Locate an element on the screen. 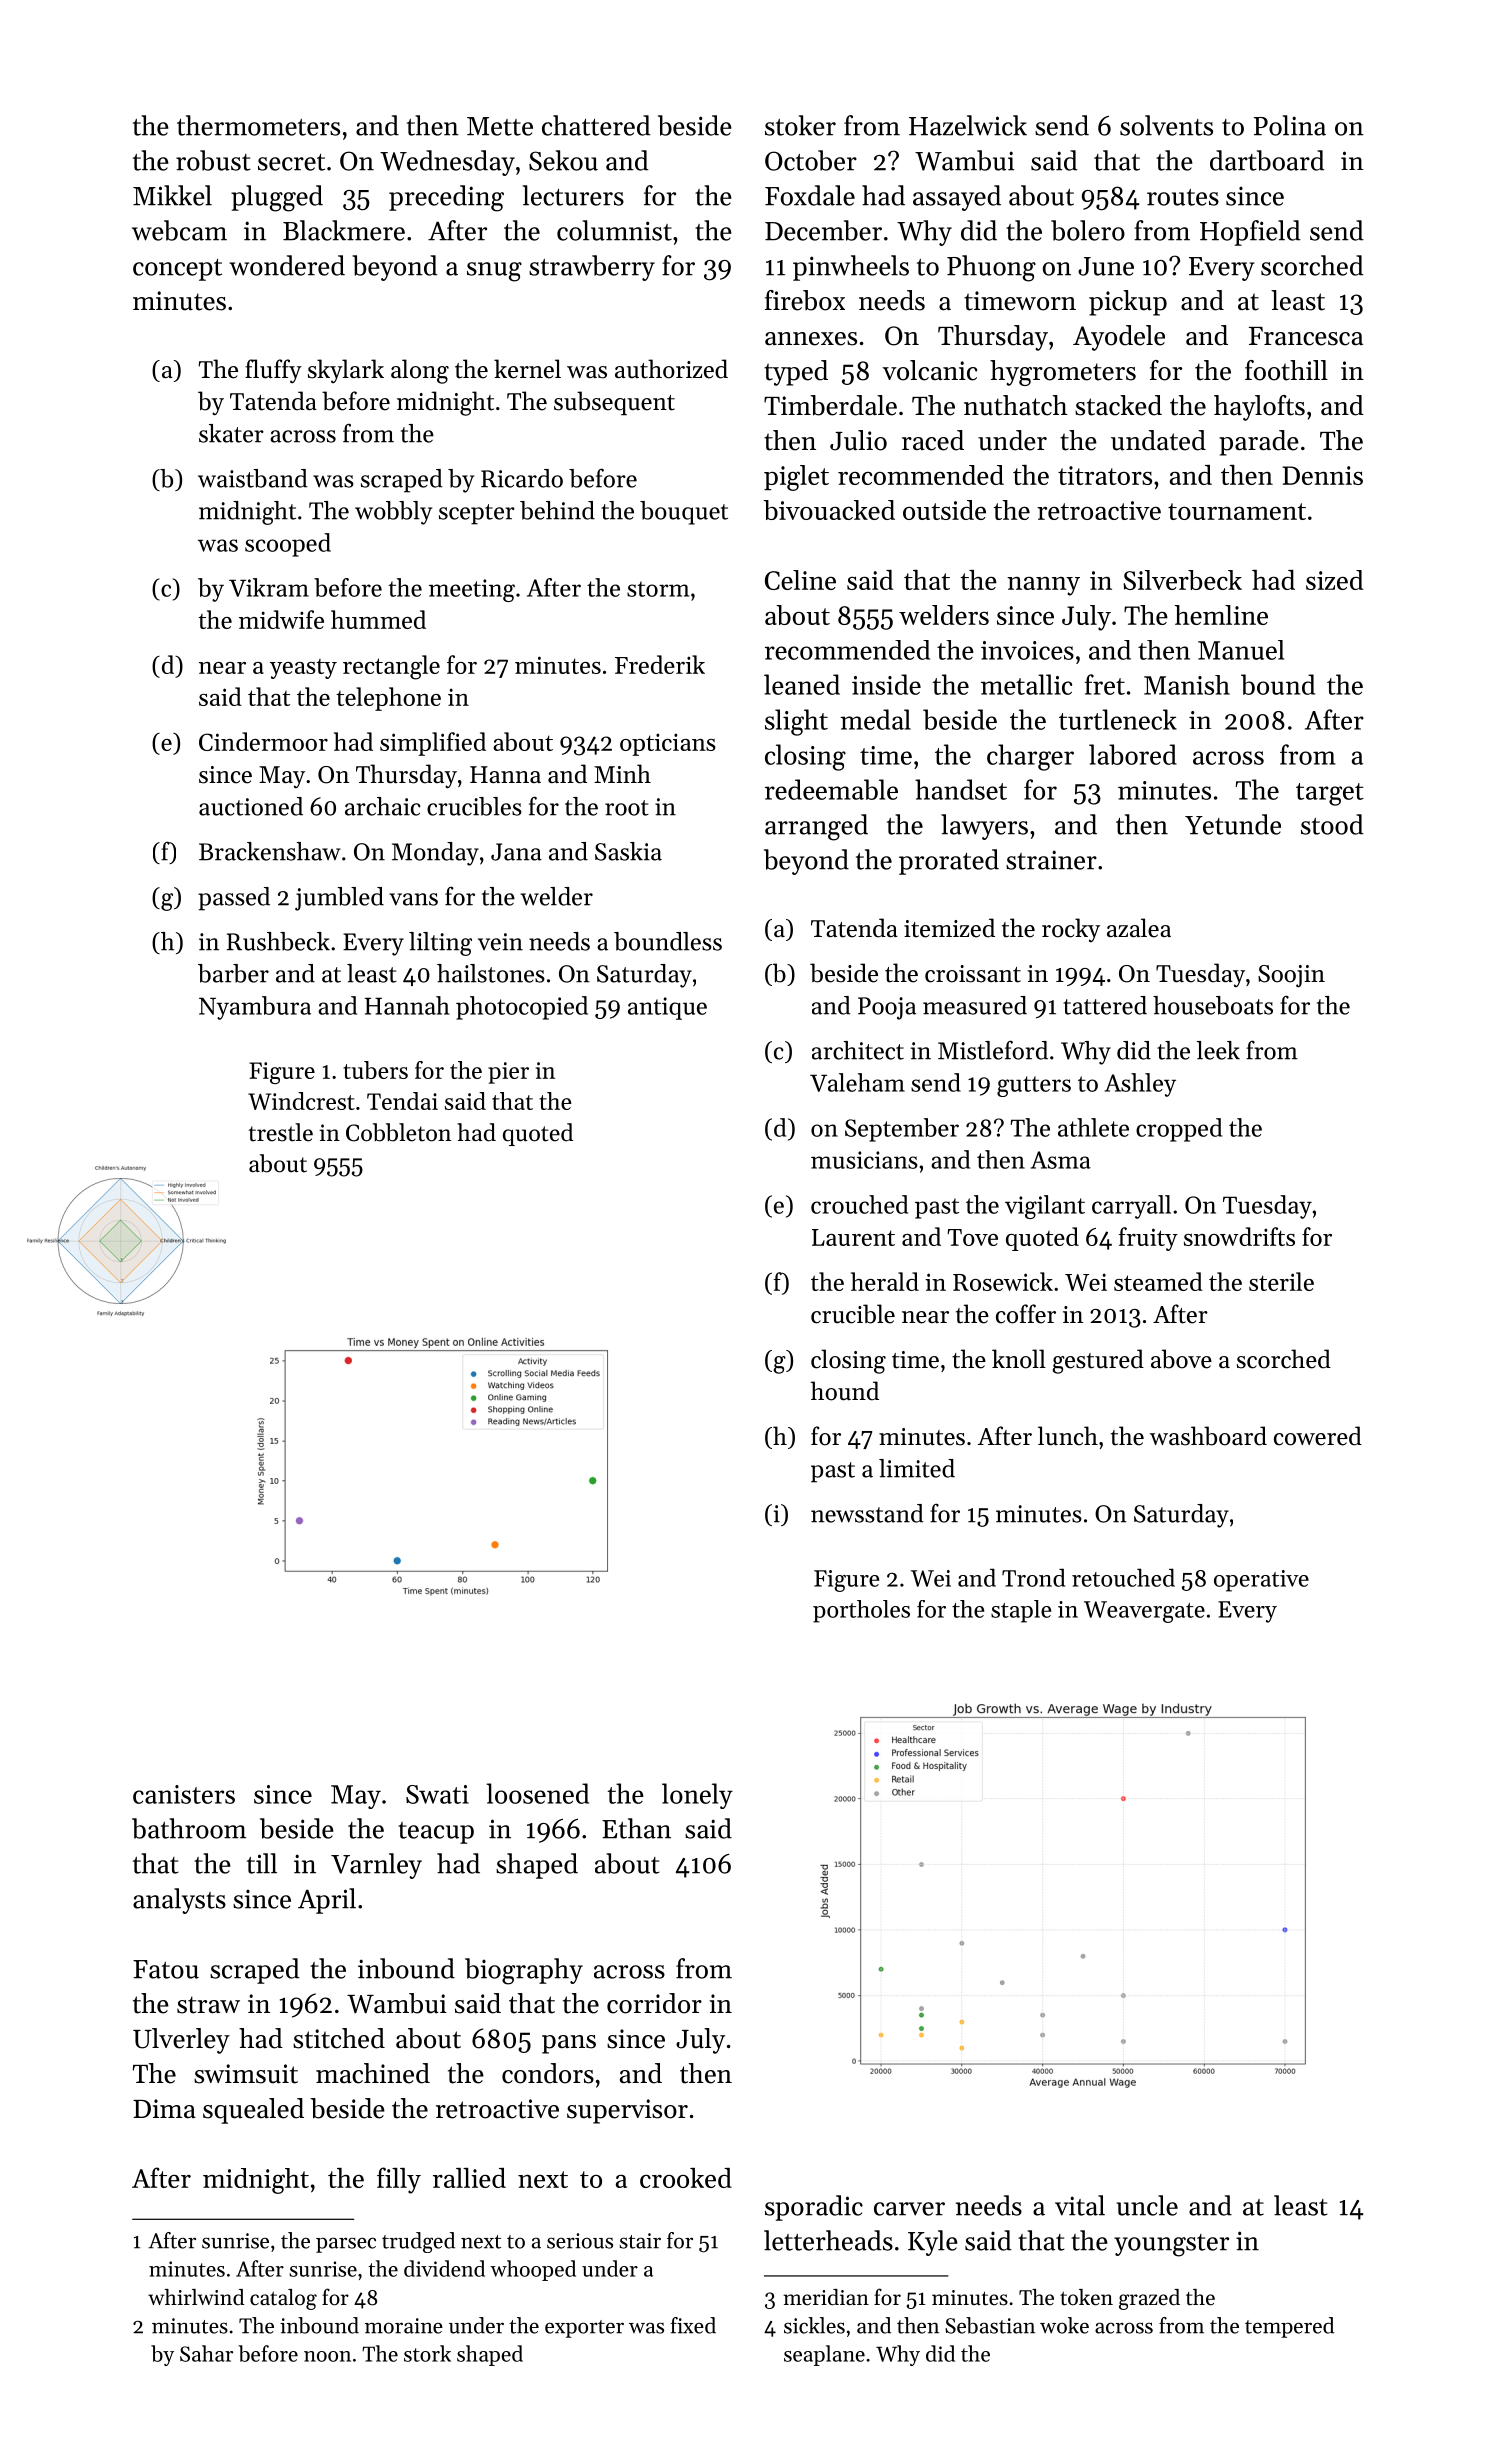 The width and height of the screenshot is (1496, 2464). canisters is located at coordinates (184, 1794).
